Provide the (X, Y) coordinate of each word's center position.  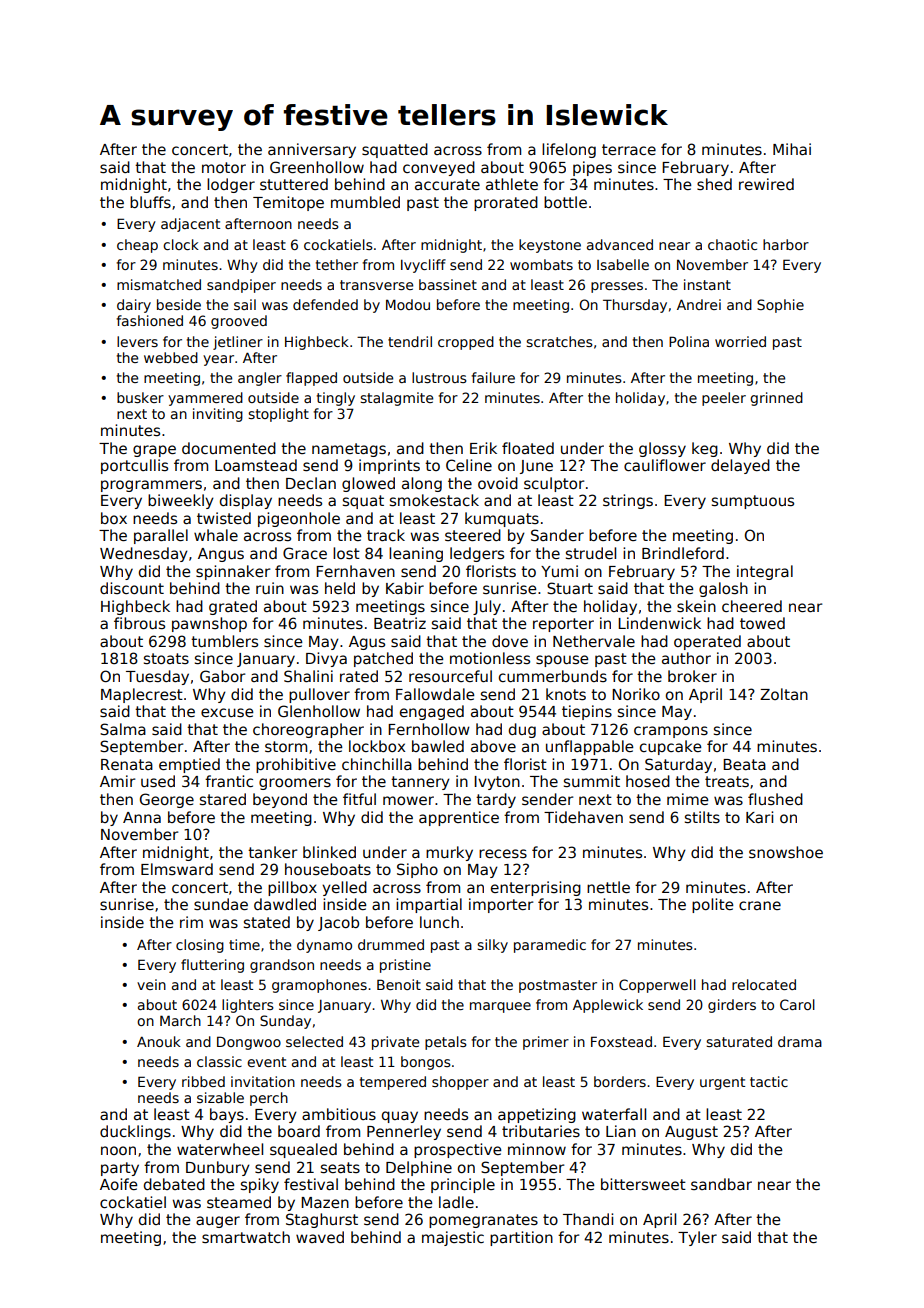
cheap (137, 246)
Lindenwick (659, 623)
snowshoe (786, 852)
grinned (776, 399)
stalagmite (396, 399)
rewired (766, 184)
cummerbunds (553, 676)
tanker (272, 852)
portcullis (134, 466)
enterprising (536, 888)
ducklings (135, 1132)
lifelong (569, 150)
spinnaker (233, 572)
